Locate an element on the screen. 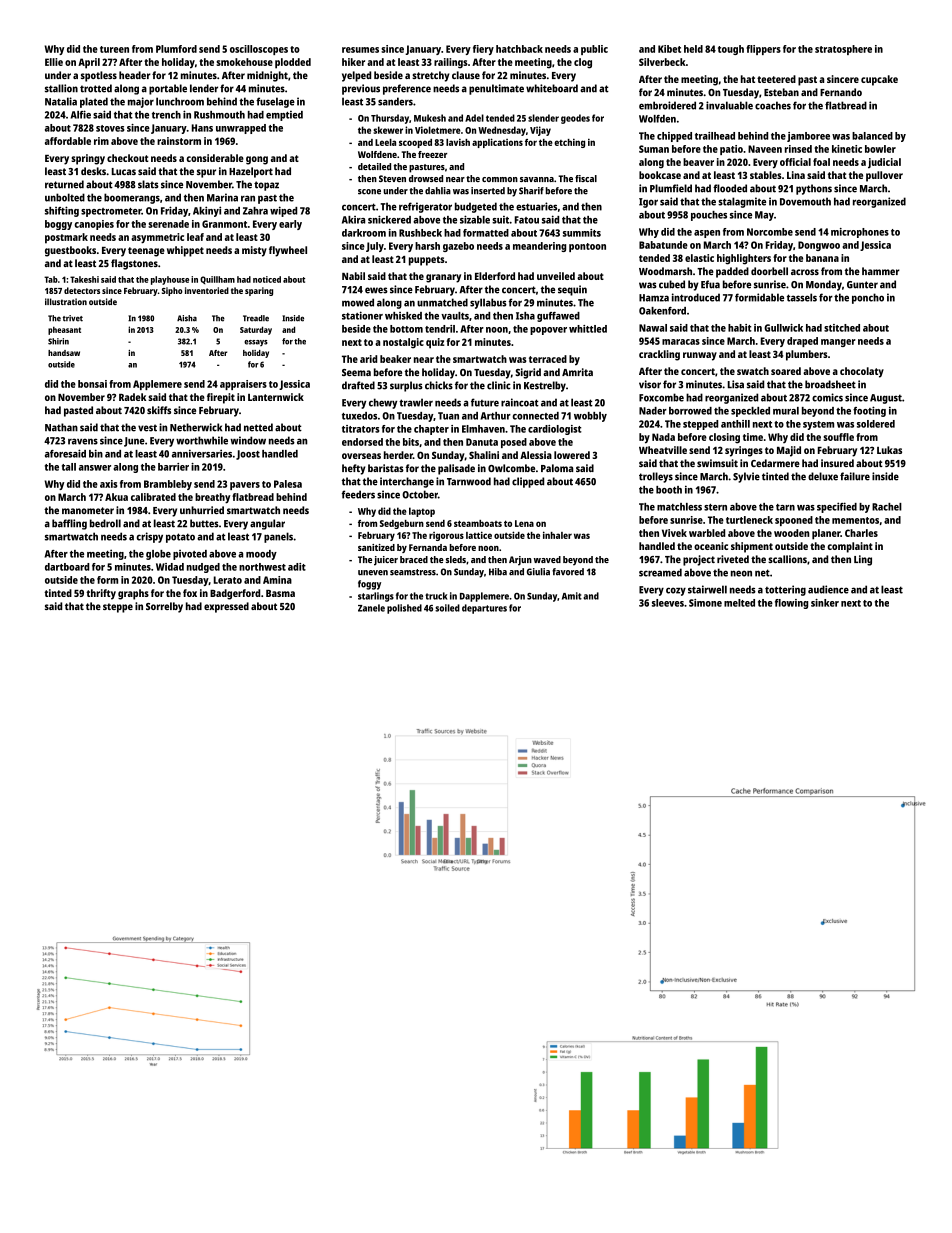 The width and height of the screenshot is (952, 1233). resumes is located at coordinates (360, 50).
